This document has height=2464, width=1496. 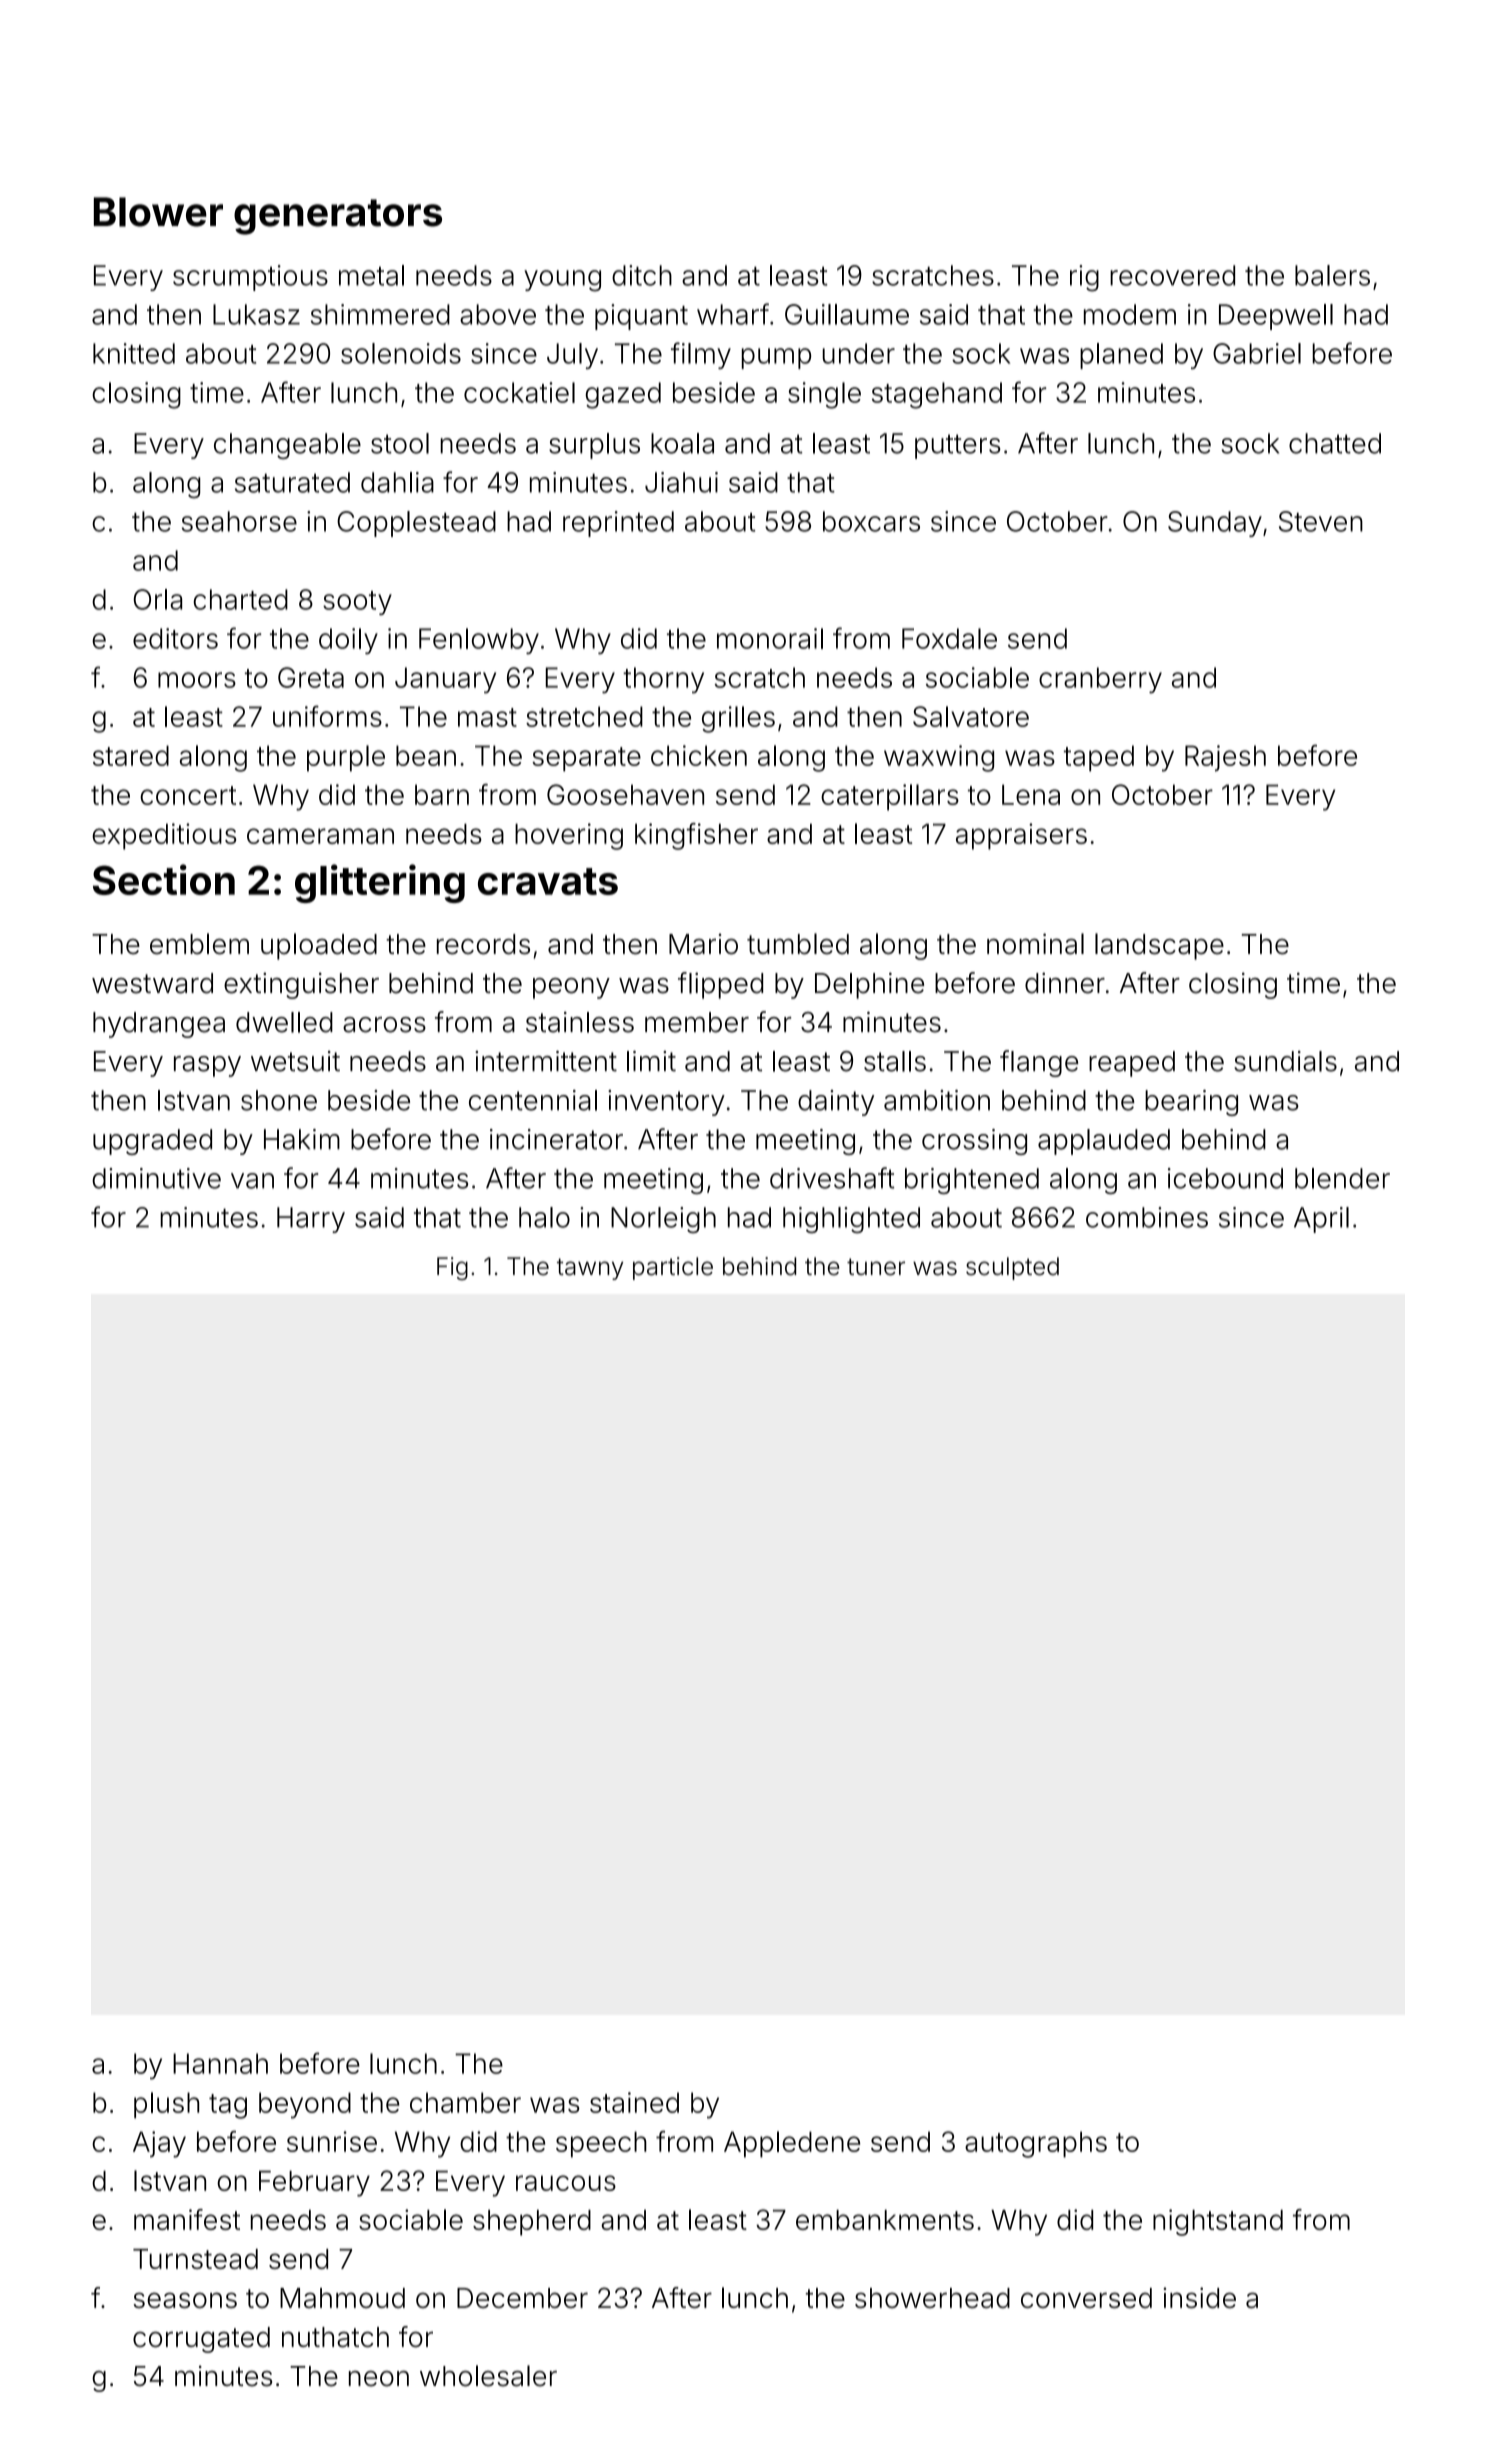 I want to click on balers, so click(x=1332, y=275).
